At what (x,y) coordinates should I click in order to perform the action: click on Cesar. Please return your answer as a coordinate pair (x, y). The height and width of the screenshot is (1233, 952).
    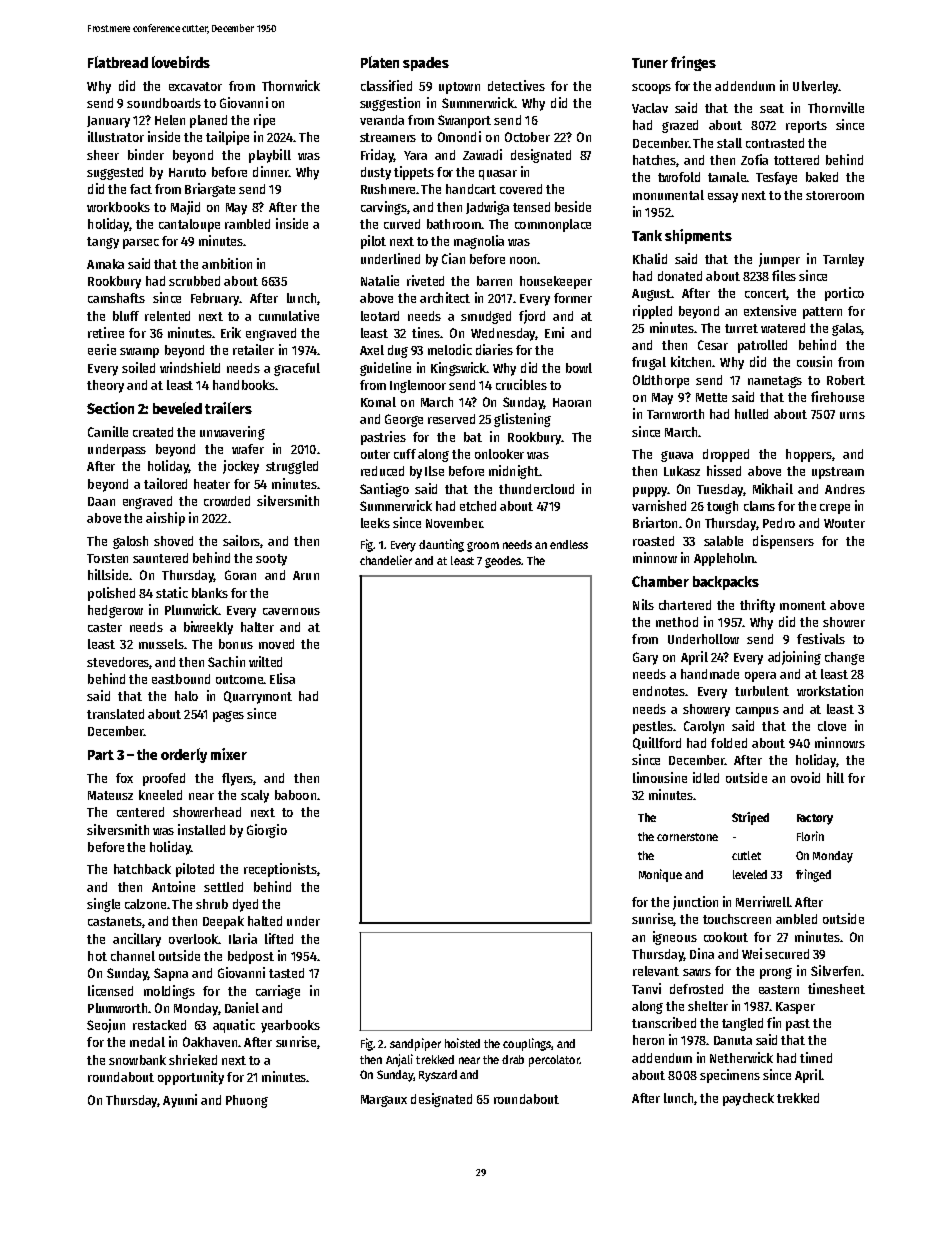
    Looking at the image, I should click on (713, 345).
